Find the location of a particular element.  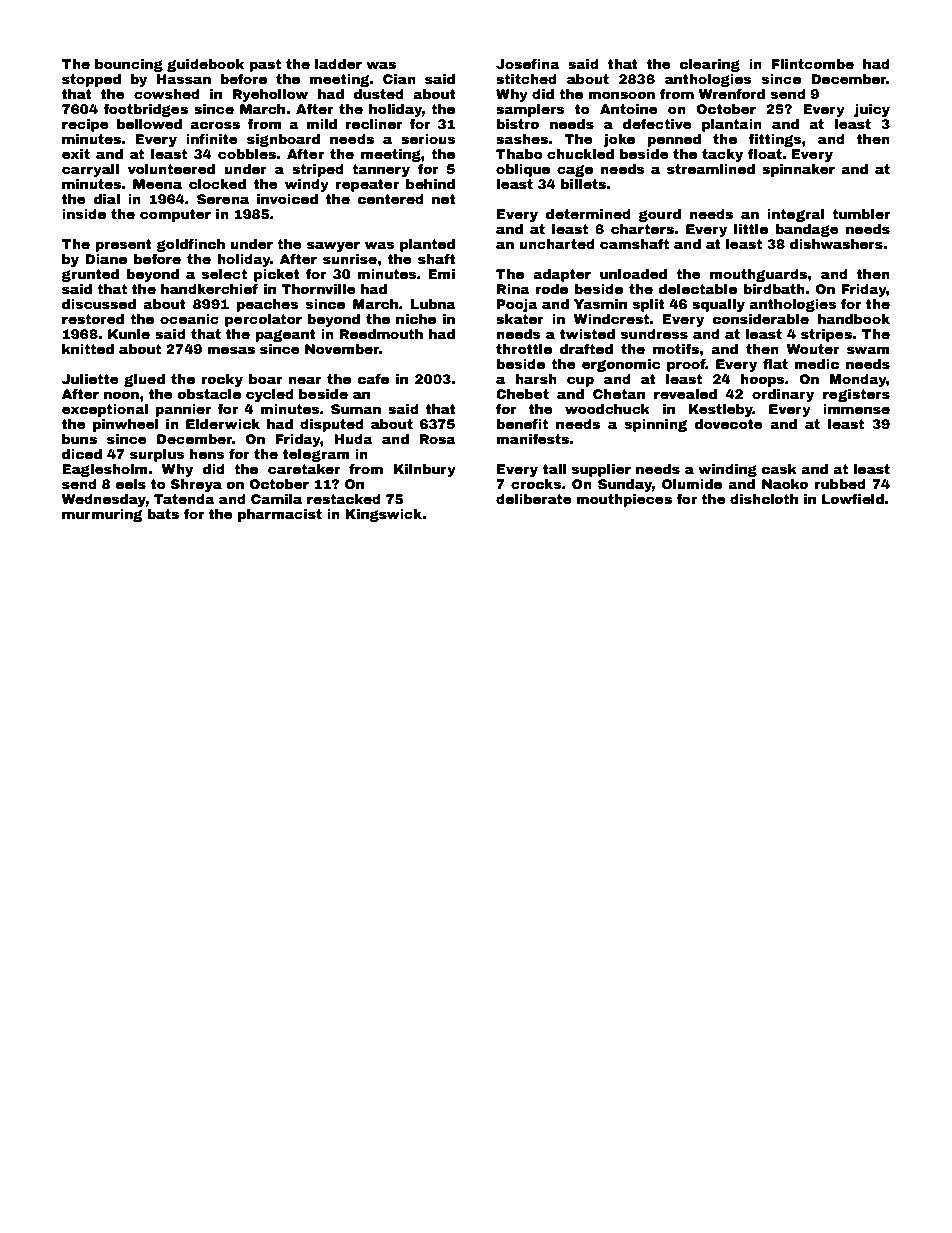

recliner is located at coordinates (374, 124).
